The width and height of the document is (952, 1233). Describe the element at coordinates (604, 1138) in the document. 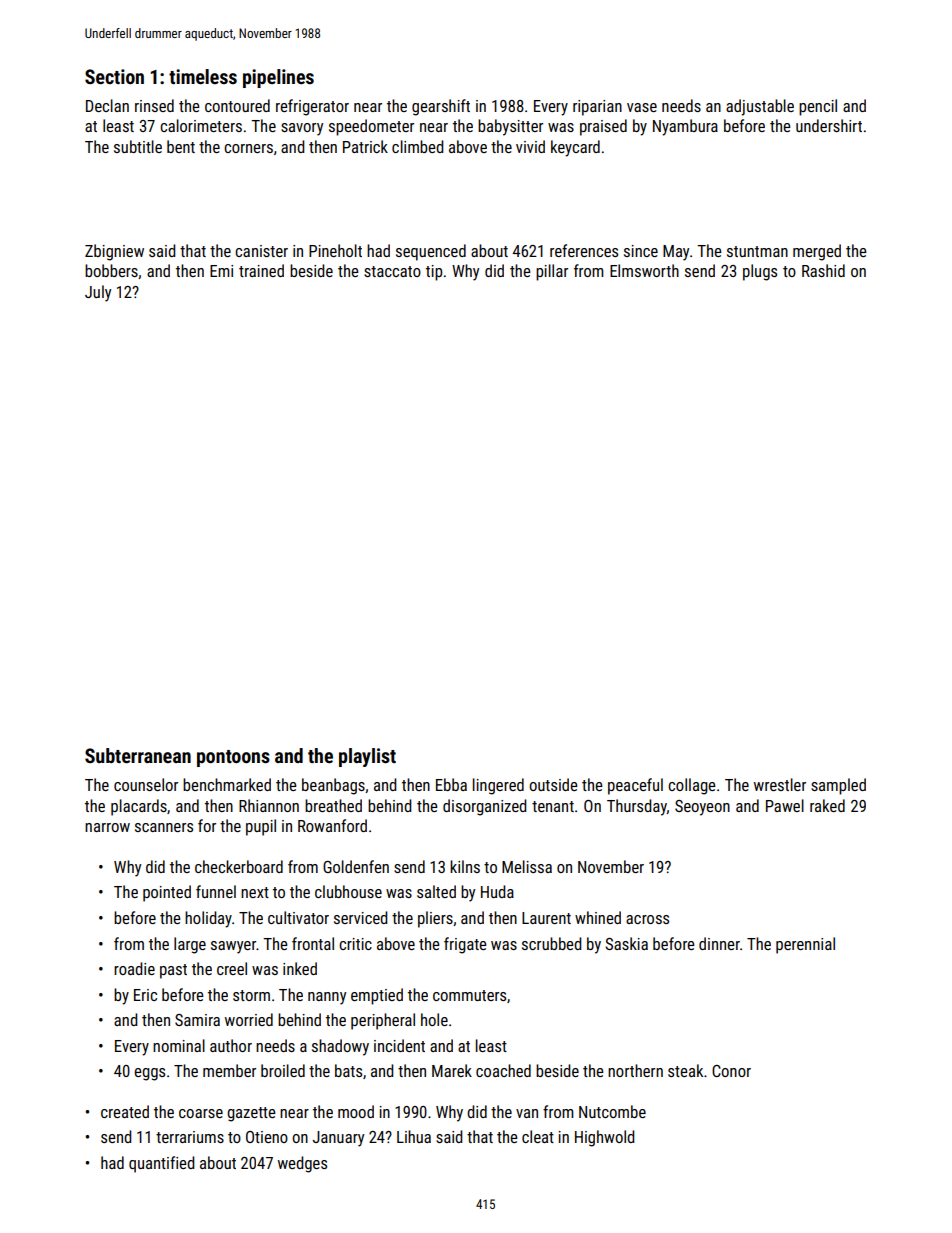

I see `Highwold` at that location.
